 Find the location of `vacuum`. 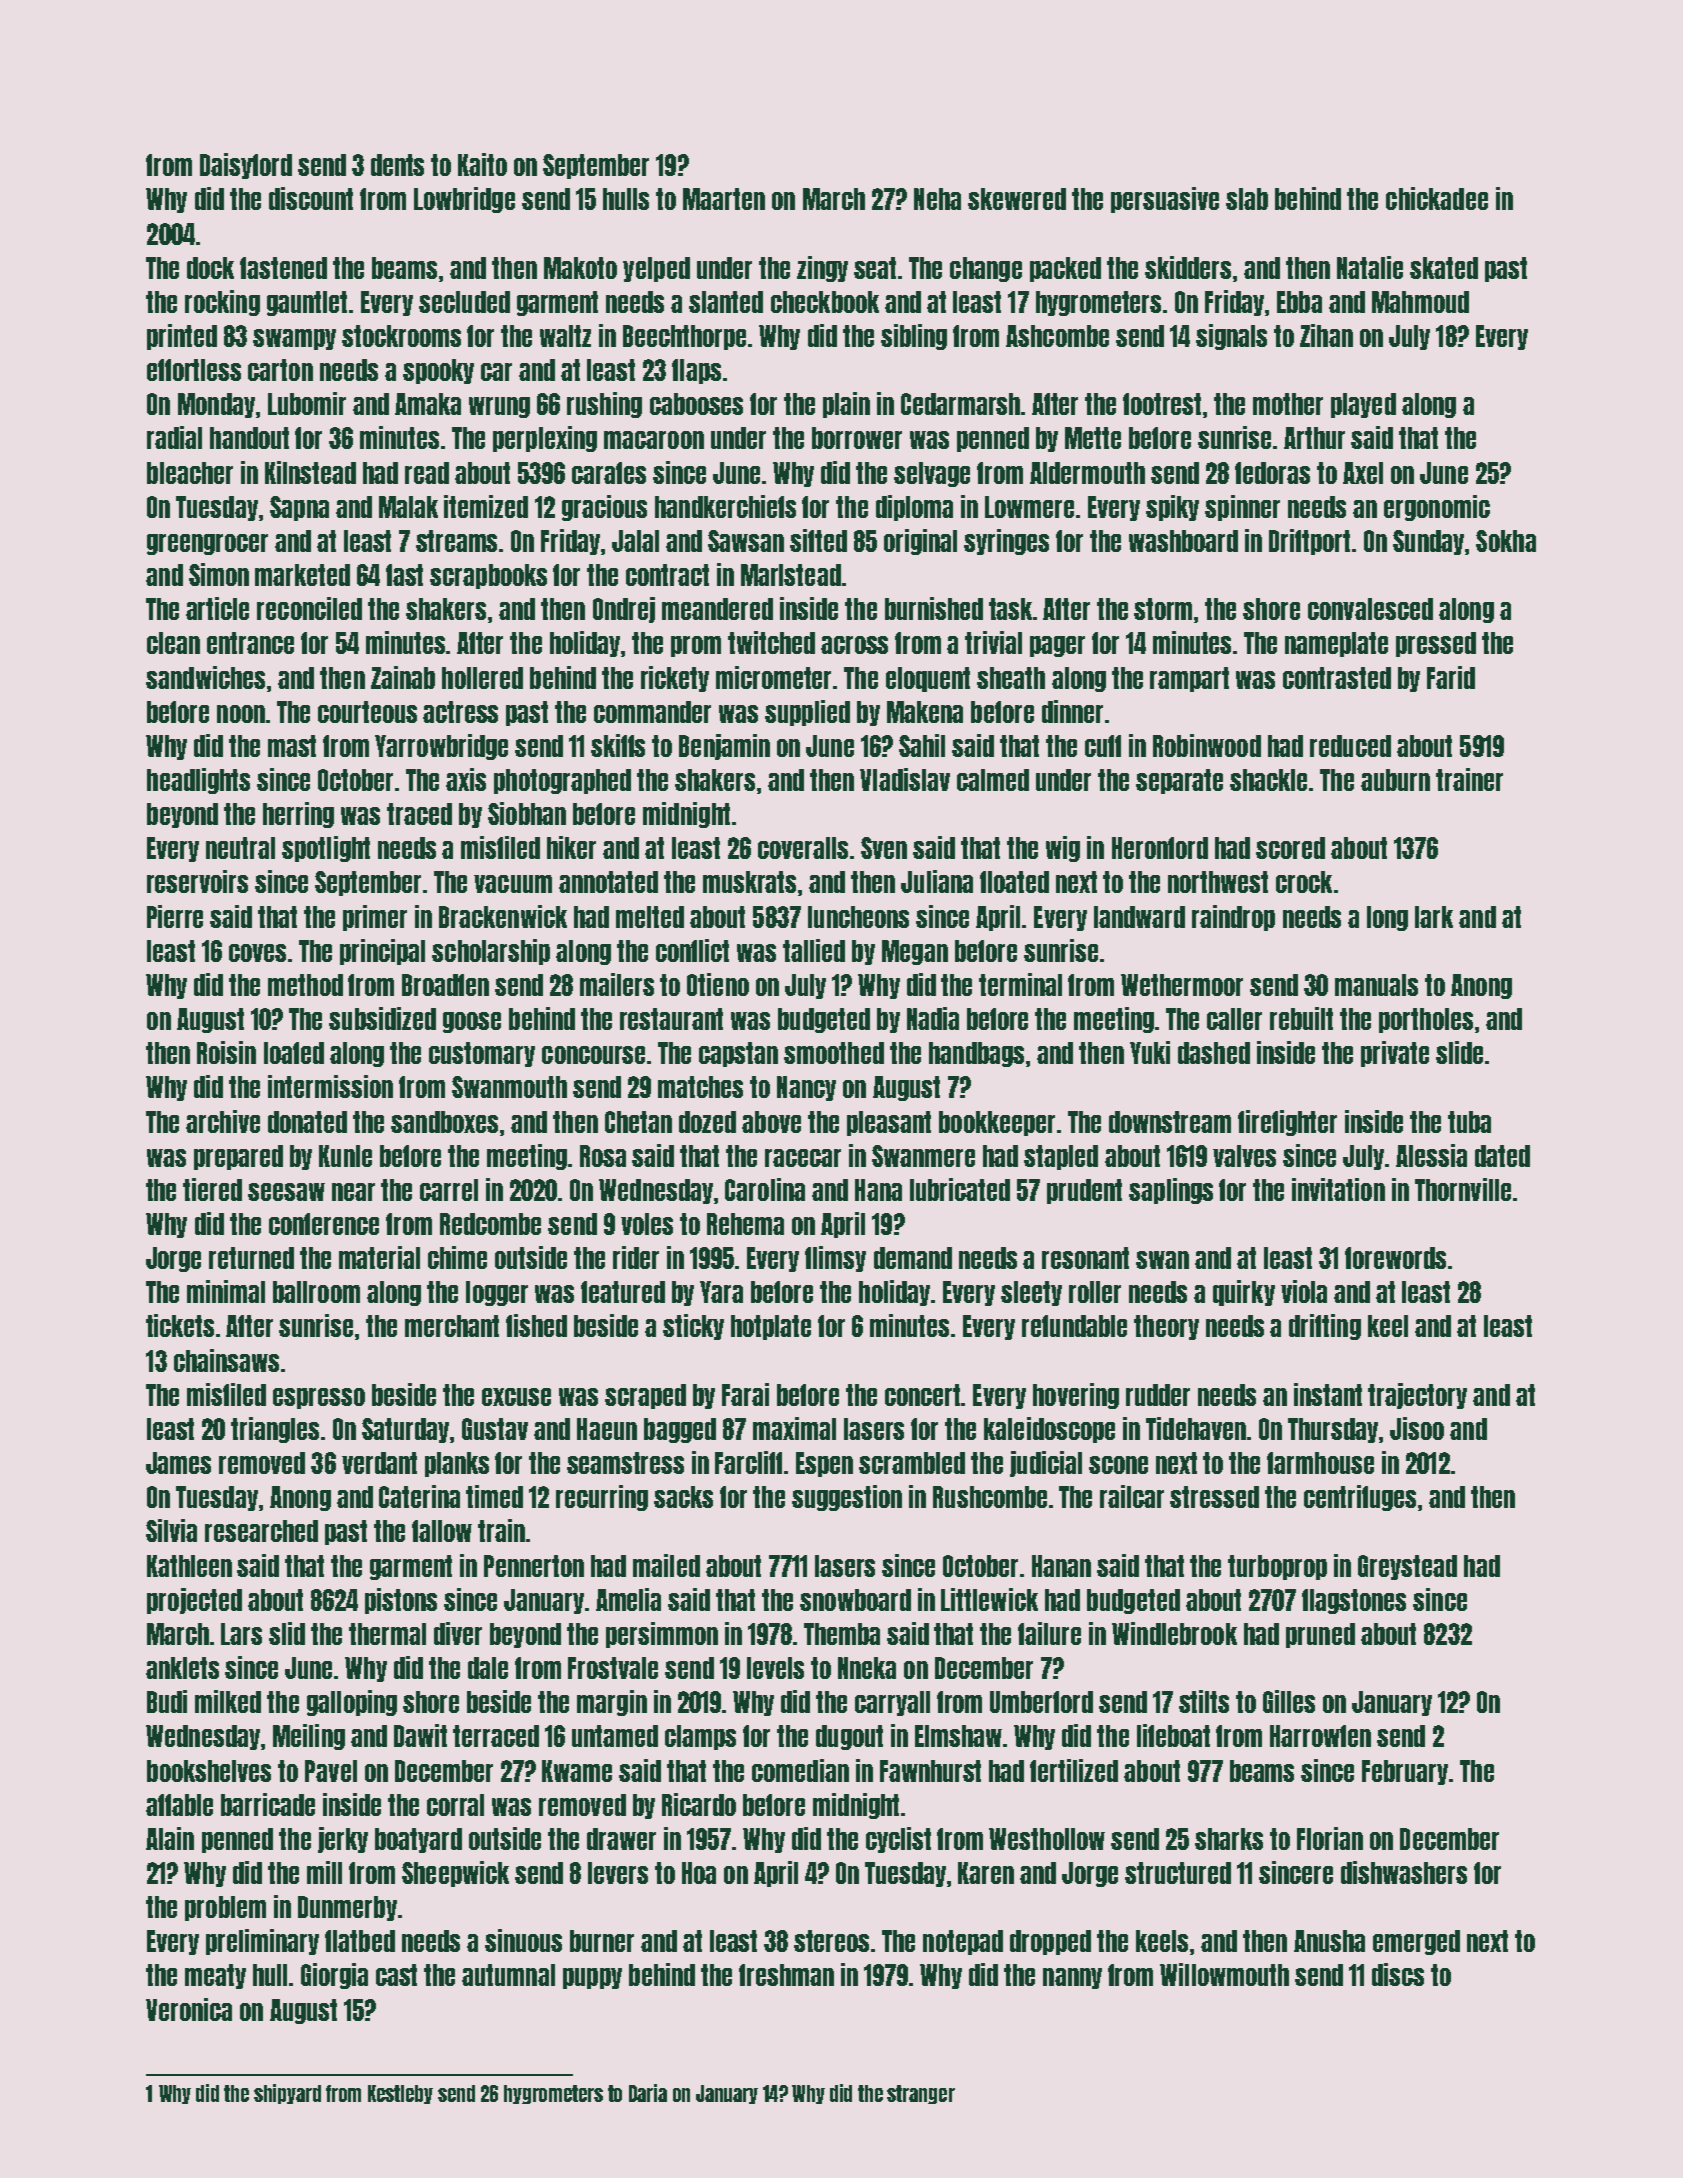

vacuum is located at coordinates (513, 884).
